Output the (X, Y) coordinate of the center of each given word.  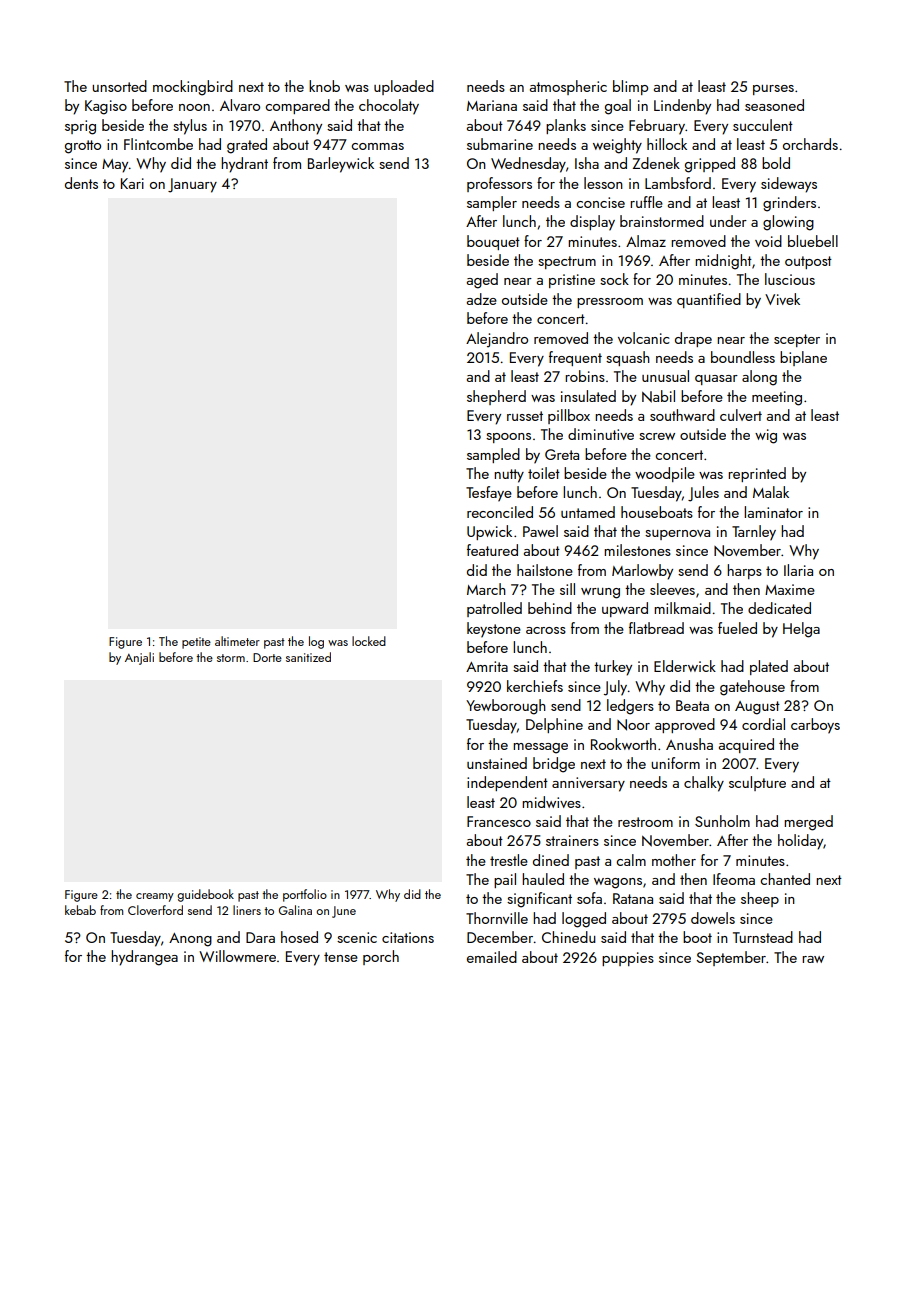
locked (369, 641)
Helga (801, 630)
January (192, 185)
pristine (572, 281)
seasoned (774, 105)
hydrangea (144, 958)
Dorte (267, 657)
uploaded (404, 87)
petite (196, 643)
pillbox (569, 416)
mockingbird (193, 88)
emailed (492, 957)
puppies (628, 959)
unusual (665, 376)
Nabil (658, 396)
